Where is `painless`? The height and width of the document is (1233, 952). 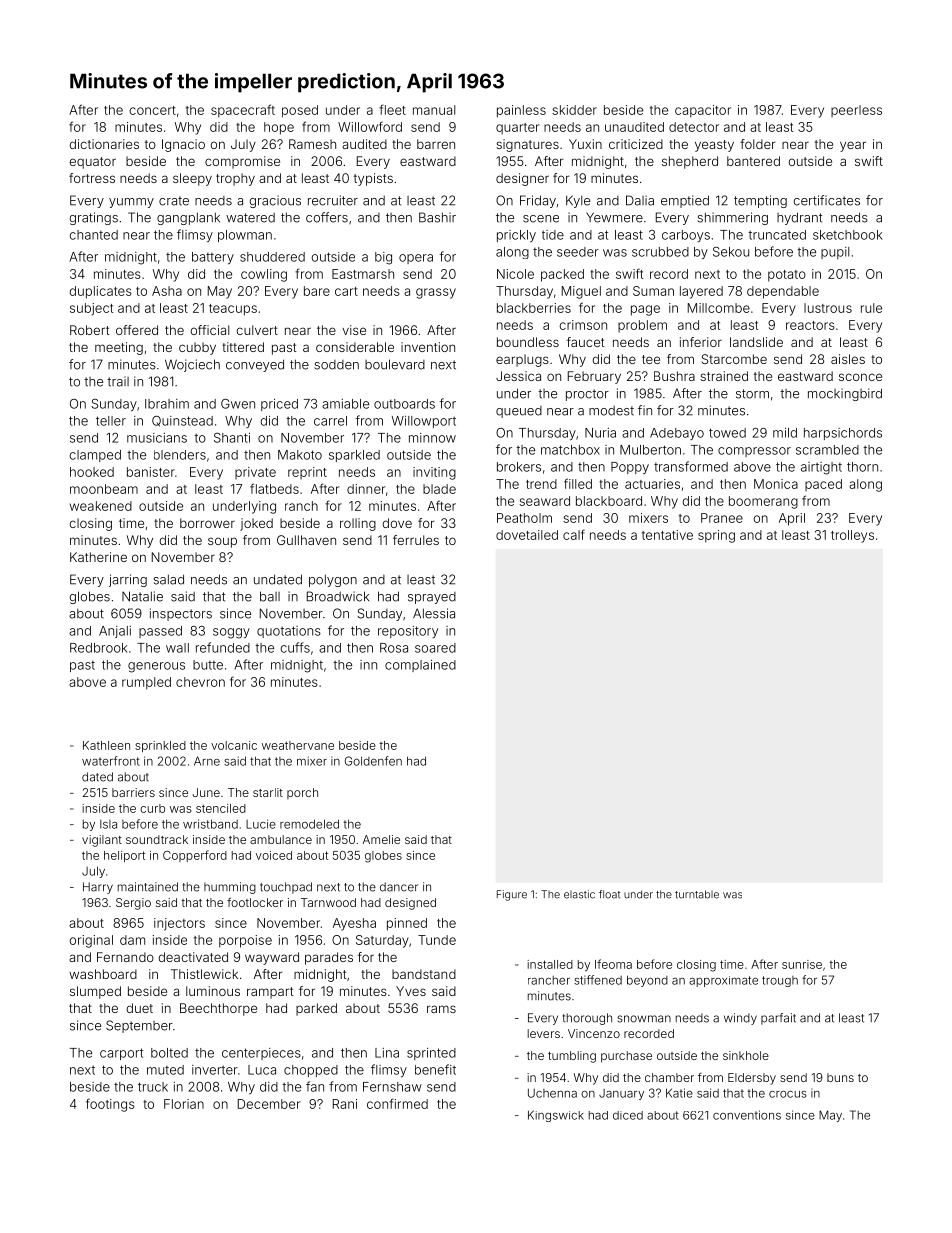
painless is located at coordinates (521, 111).
